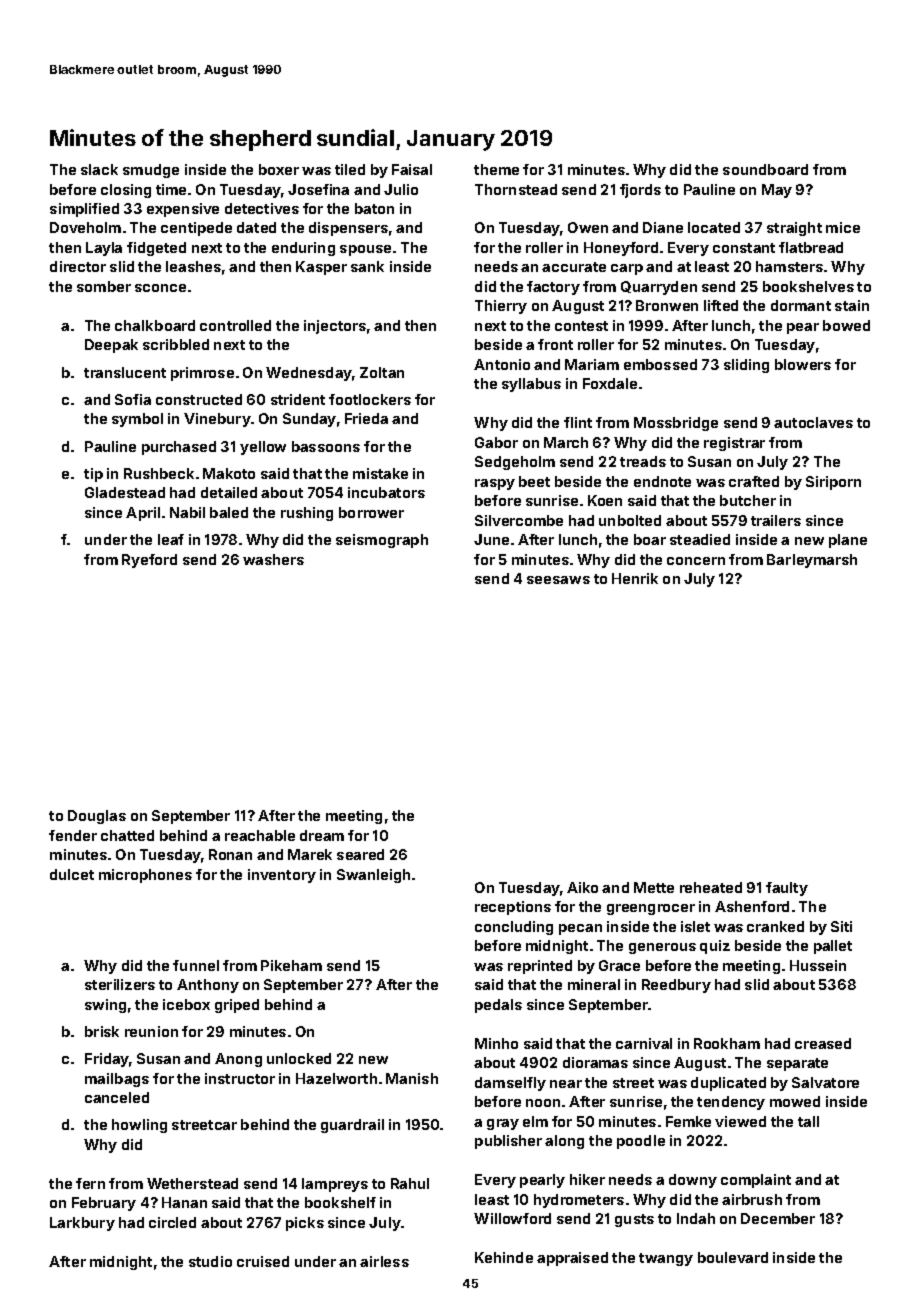 This document has width=924, height=1308. I want to click on Ryeford, so click(149, 561).
